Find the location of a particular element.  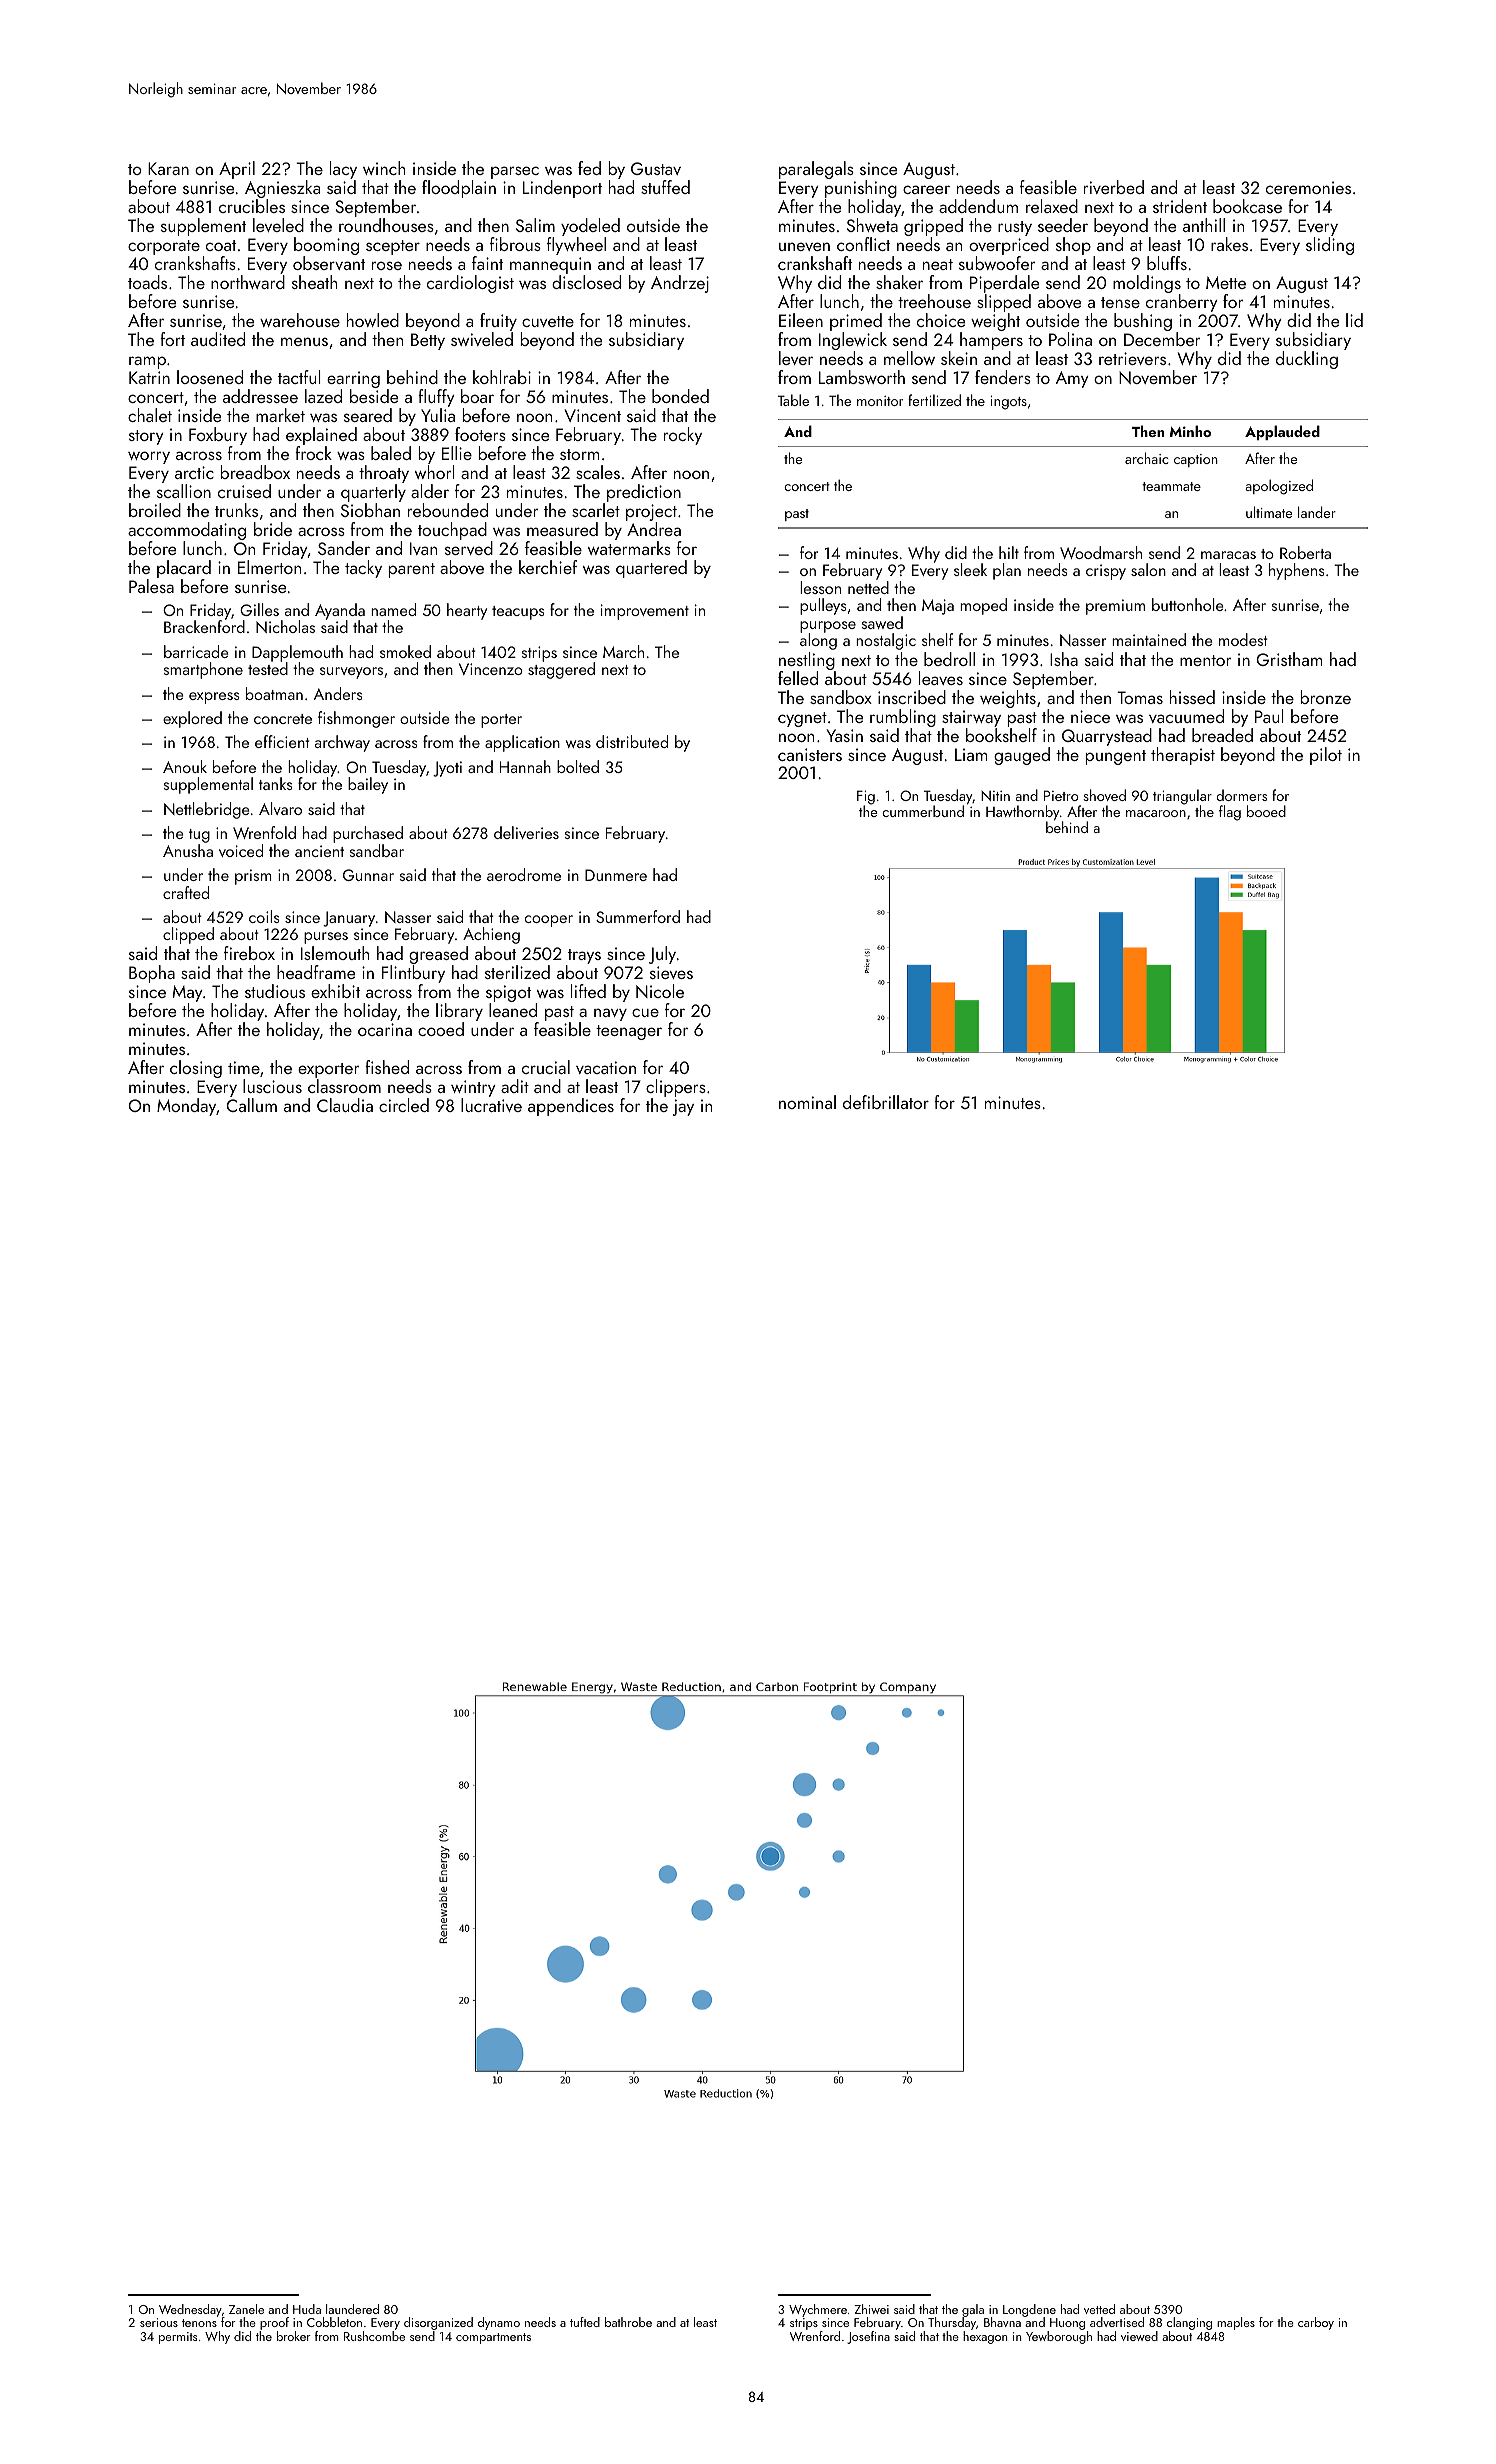

carboy is located at coordinates (1316, 2323).
